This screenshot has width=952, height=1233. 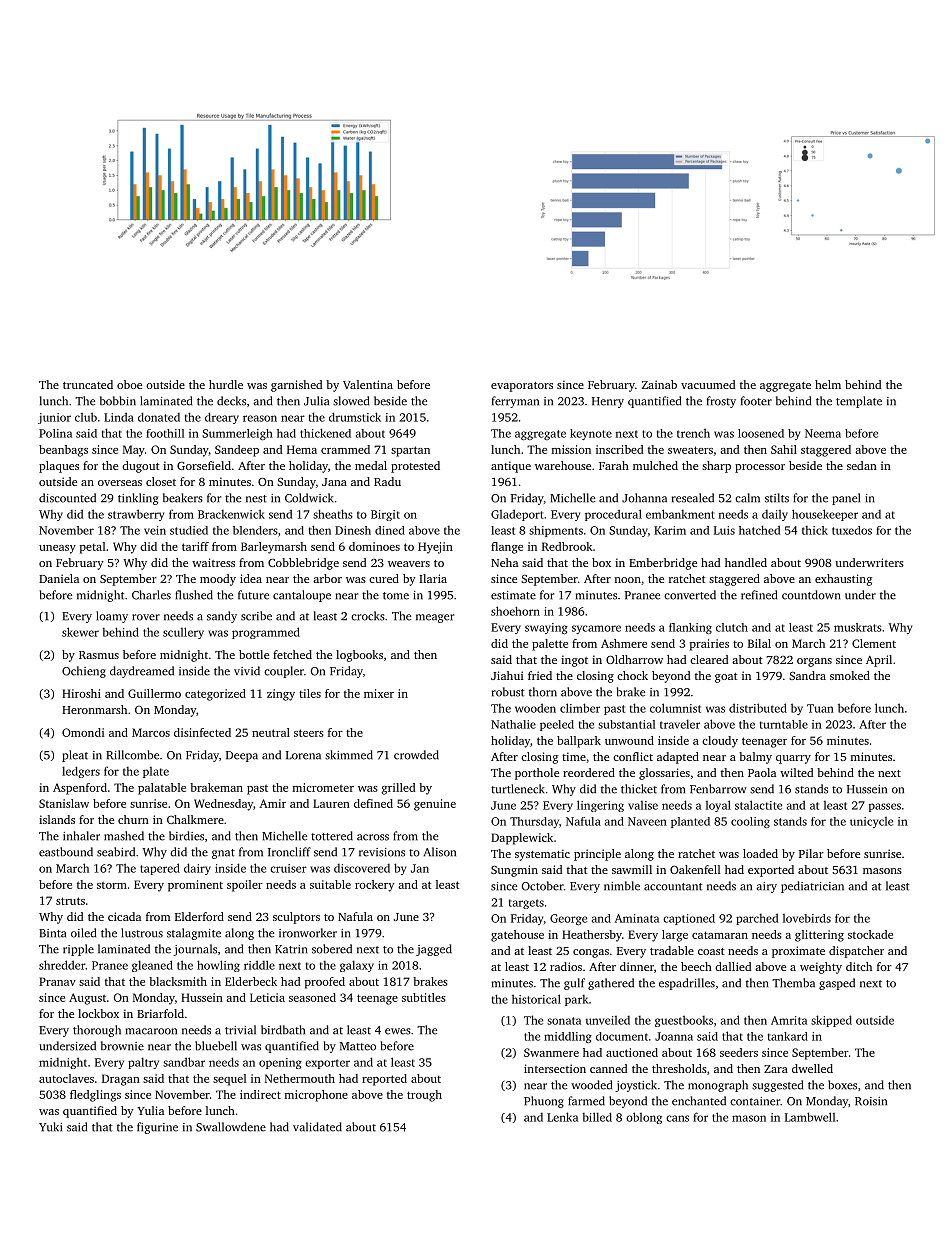 I want to click on Pilar, so click(x=811, y=853).
